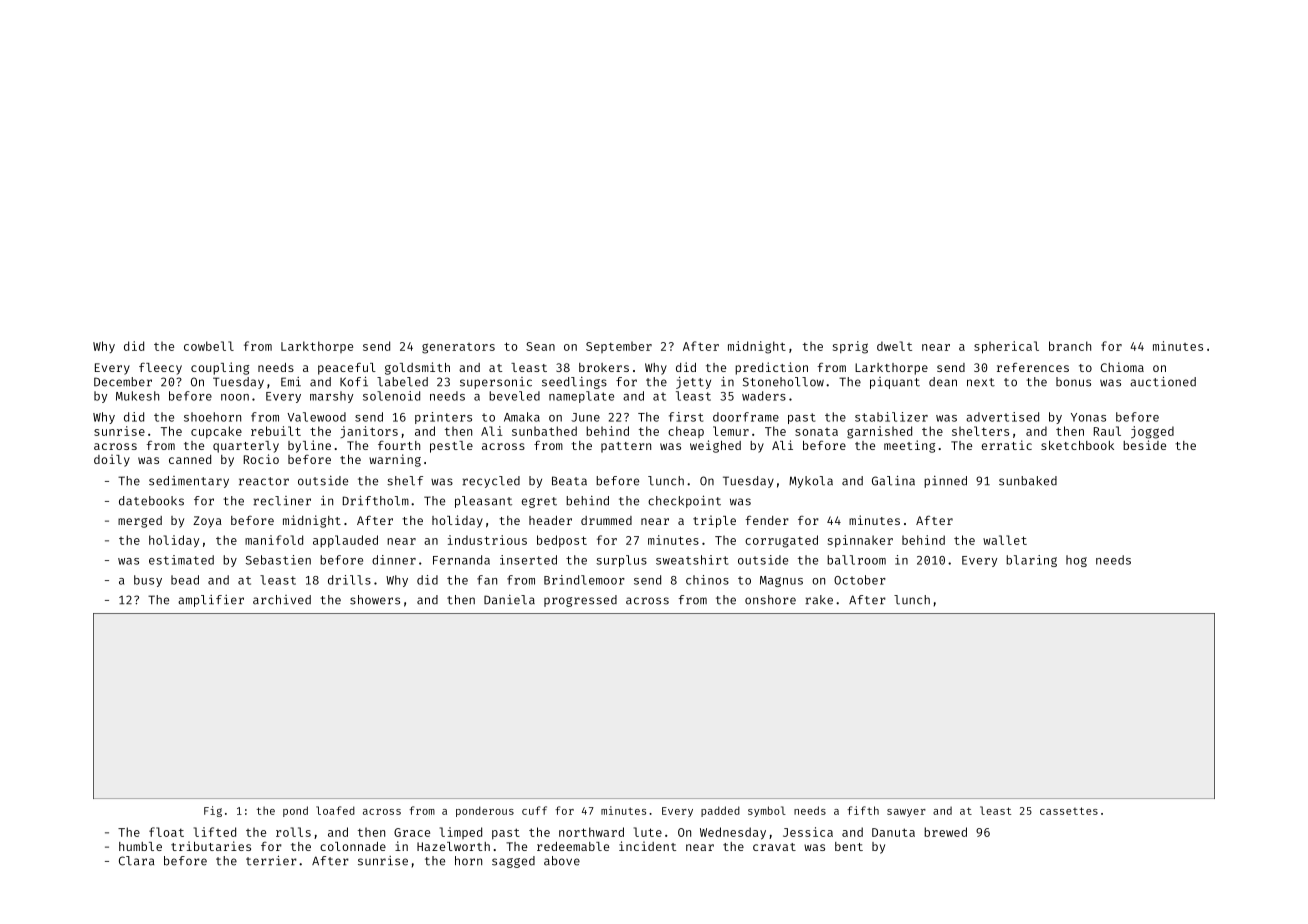  Describe the element at coordinates (534, 810) in the page. I see `cuff` at that location.
